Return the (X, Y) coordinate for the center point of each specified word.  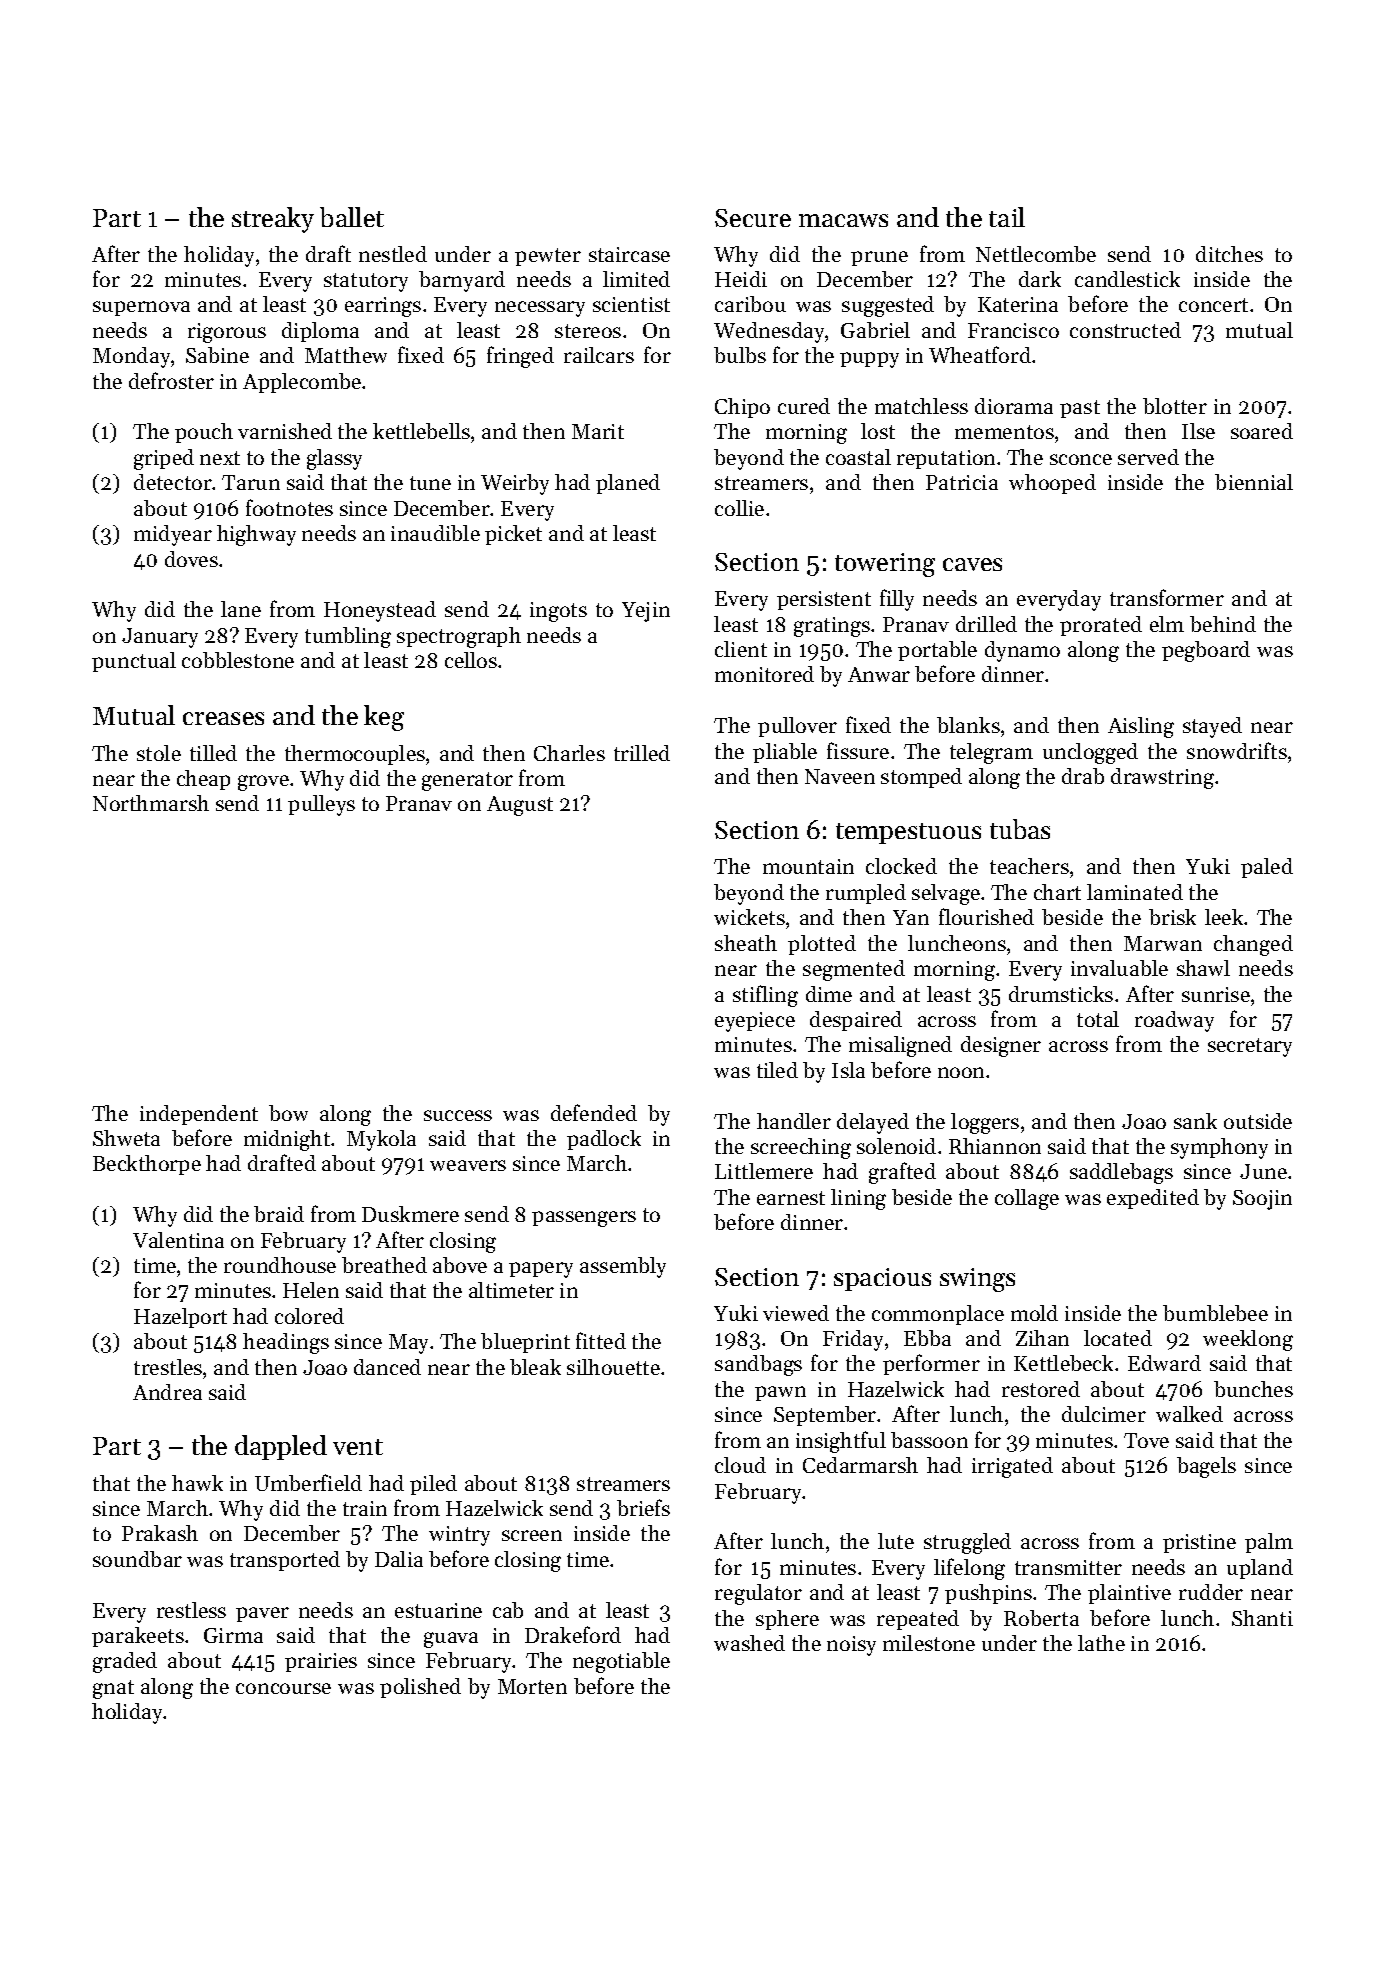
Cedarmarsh (860, 1465)
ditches (1229, 254)
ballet (352, 217)
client (741, 649)
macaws (843, 220)
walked (1189, 1414)
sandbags (758, 1365)
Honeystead (380, 611)
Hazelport (180, 1318)
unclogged (1090, 753)
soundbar (137, 1559)
